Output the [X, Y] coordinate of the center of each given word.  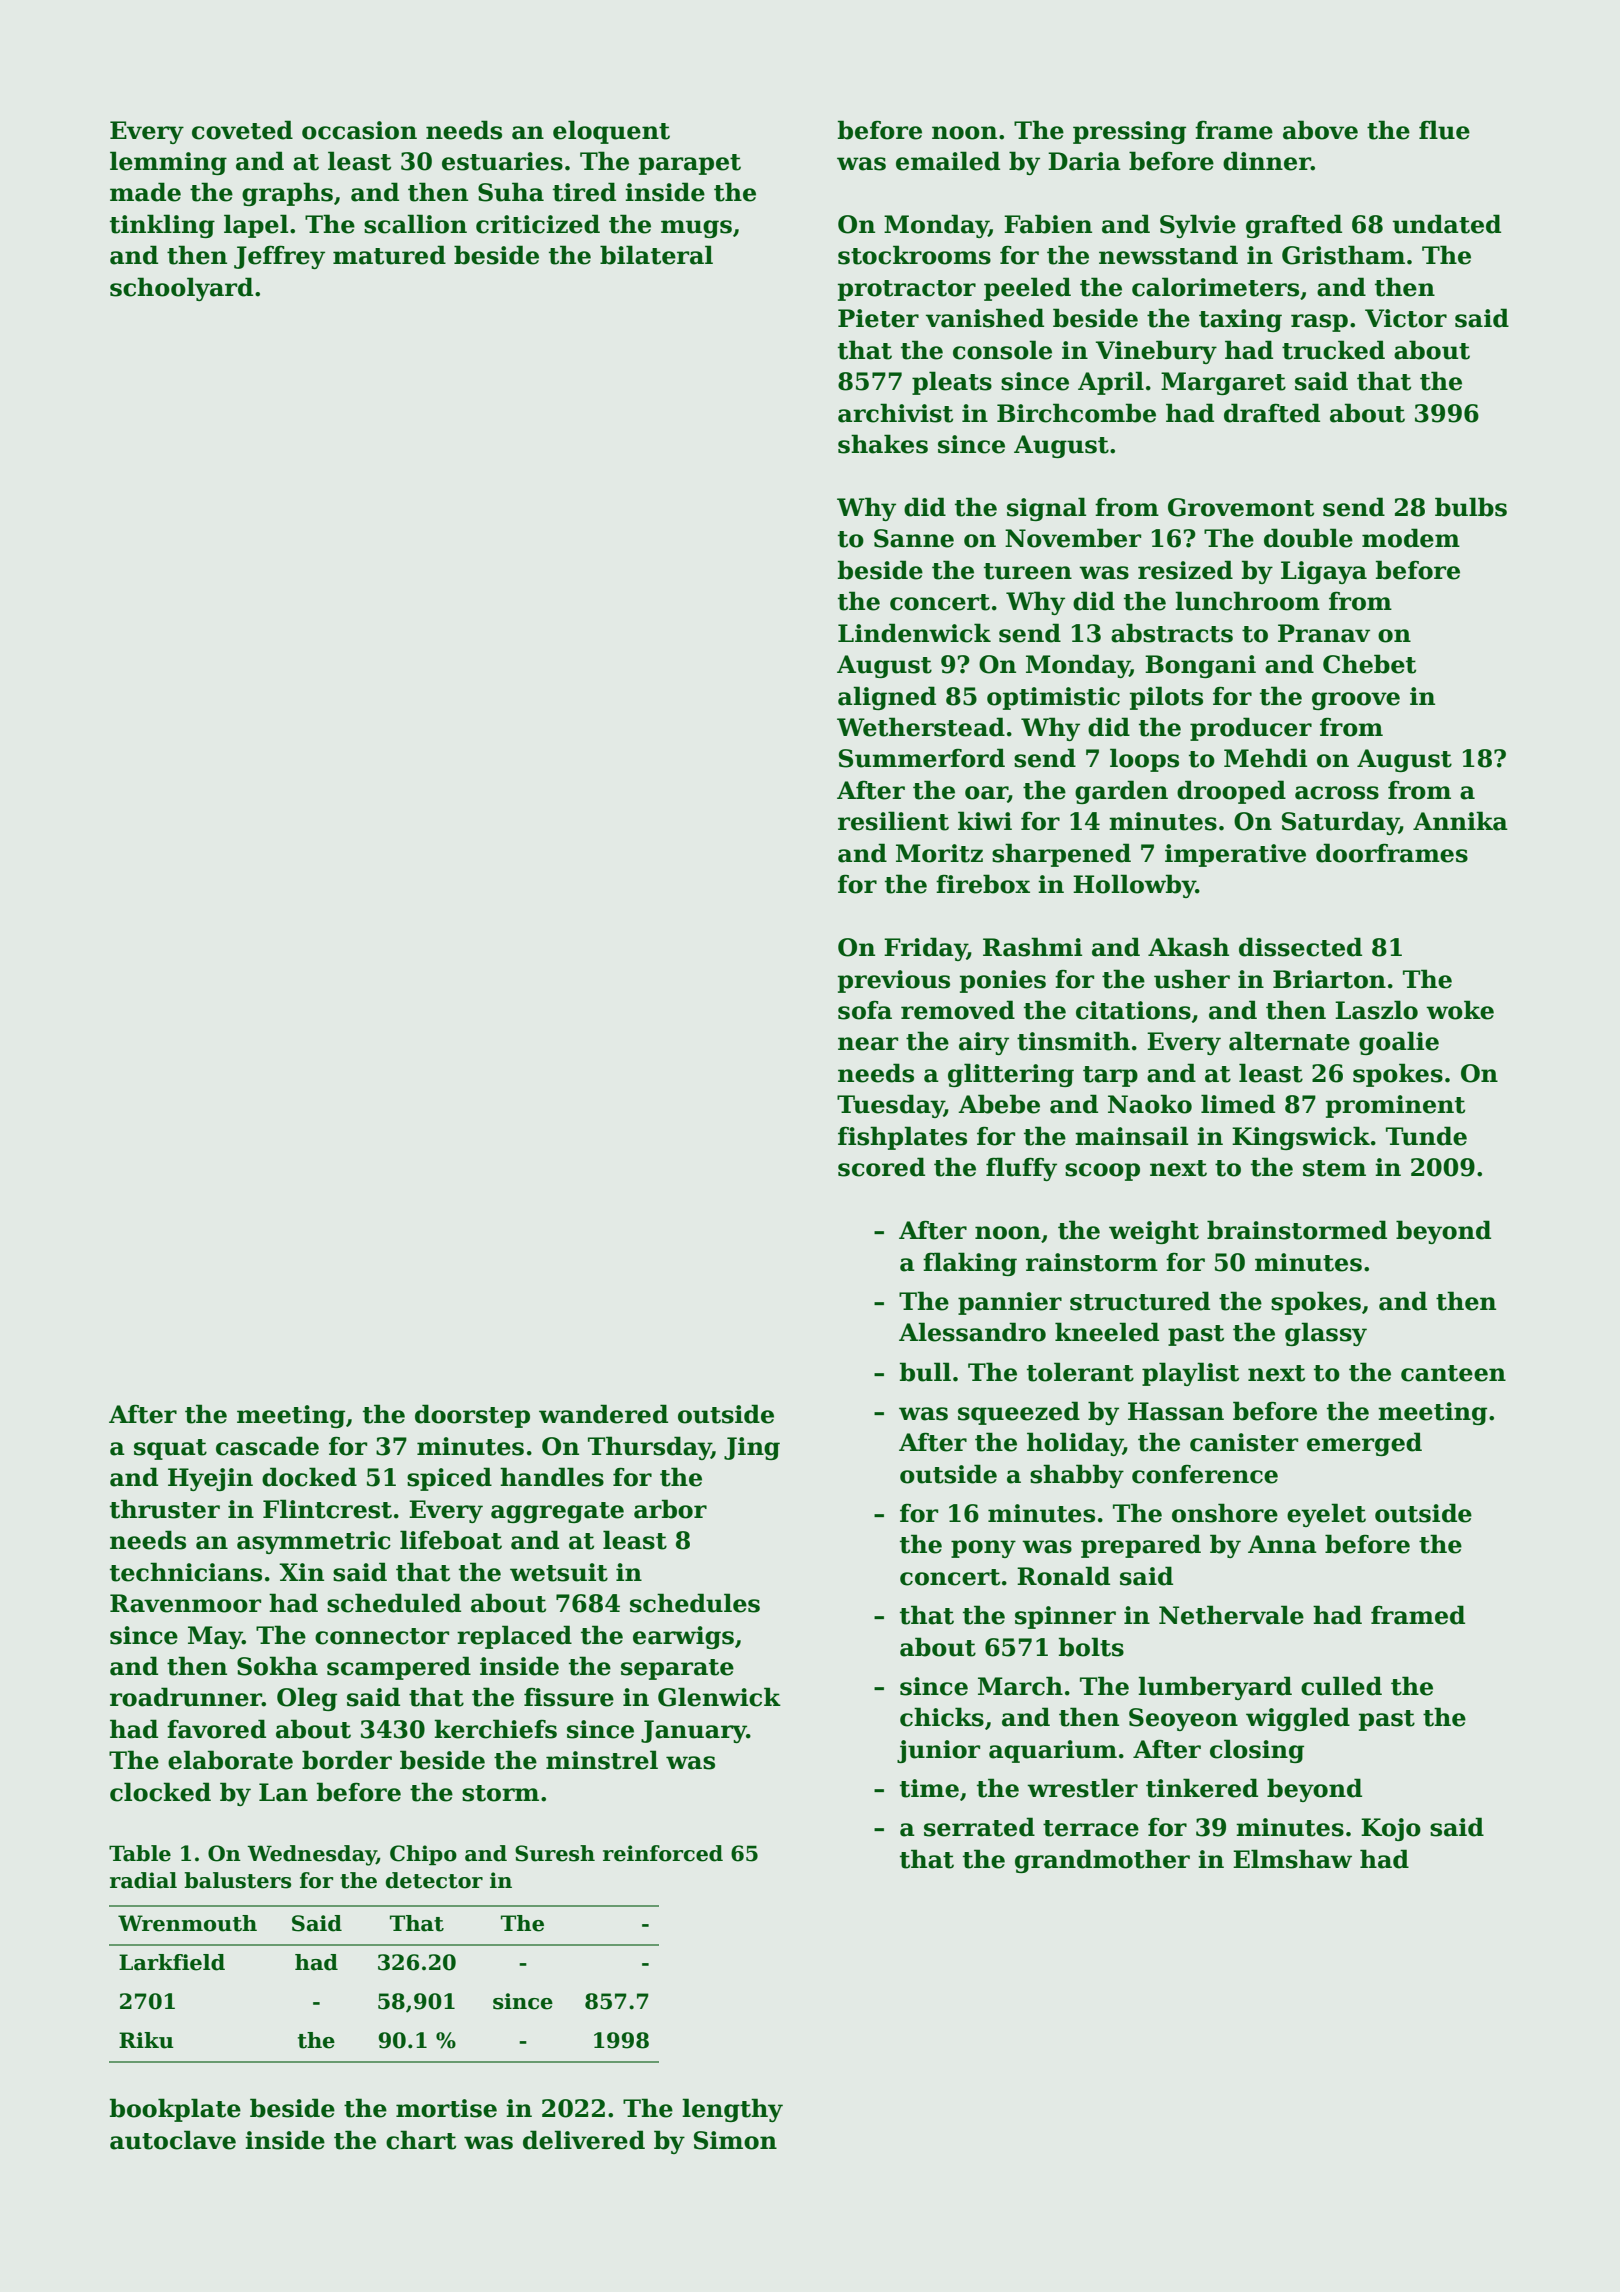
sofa [865, 1010]
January [694, 1731]
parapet [690, 164]
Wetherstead [921, 727]
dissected [1300, 947]
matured [389, 255]
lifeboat [451, 1540]
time [929, 1788]
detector [434, 1880]
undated [1447, 224]
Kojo [1391, 1829]
